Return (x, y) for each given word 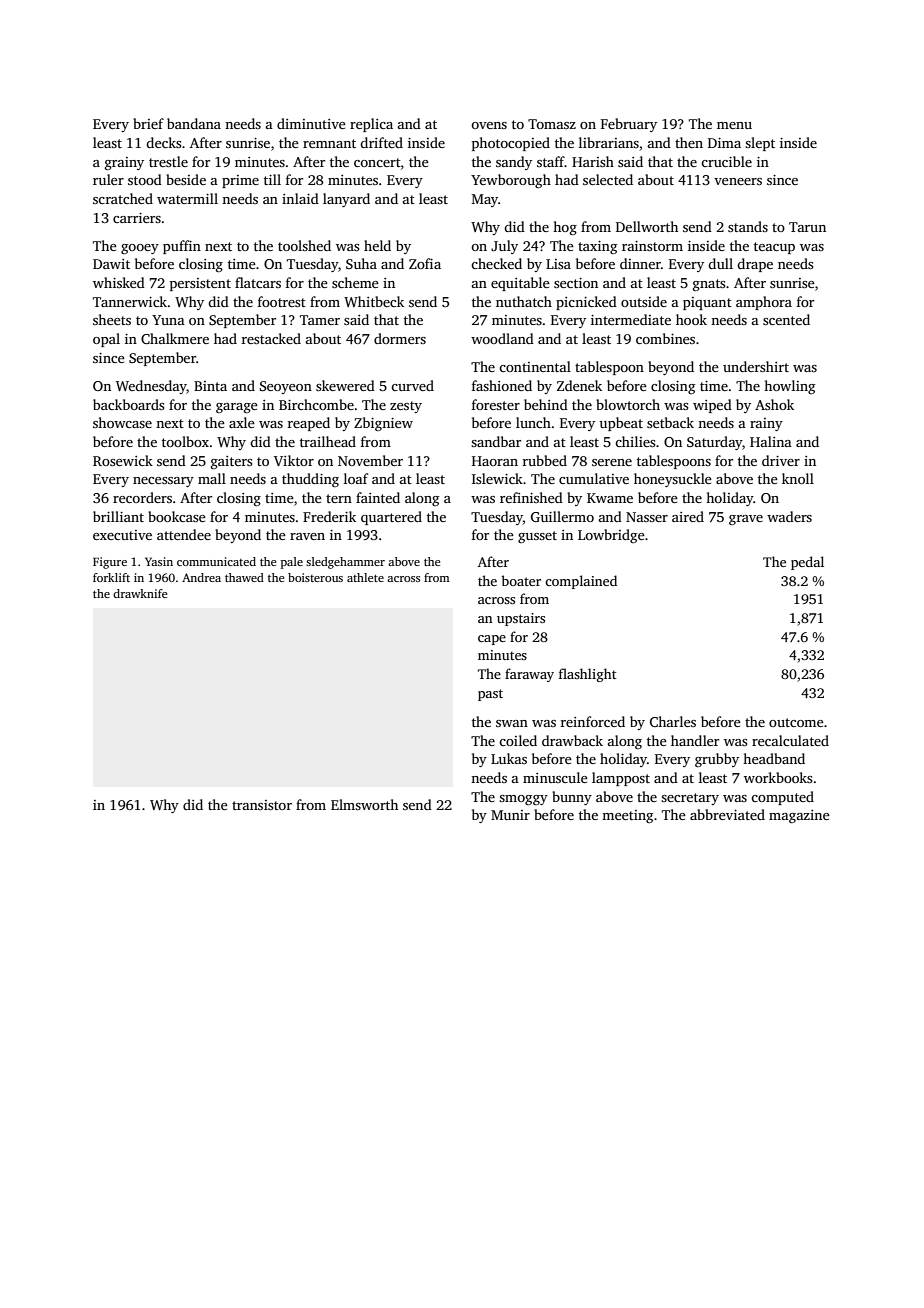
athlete (365, 577)
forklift (111, 577)
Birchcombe (316, 404)
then (689, 142)
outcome (796, 722)
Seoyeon (286, 387)
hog (565, 228)
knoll (798, 478)
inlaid (300, 198)
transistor (262, 805)
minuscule (555, 777)
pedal (807, 563)
